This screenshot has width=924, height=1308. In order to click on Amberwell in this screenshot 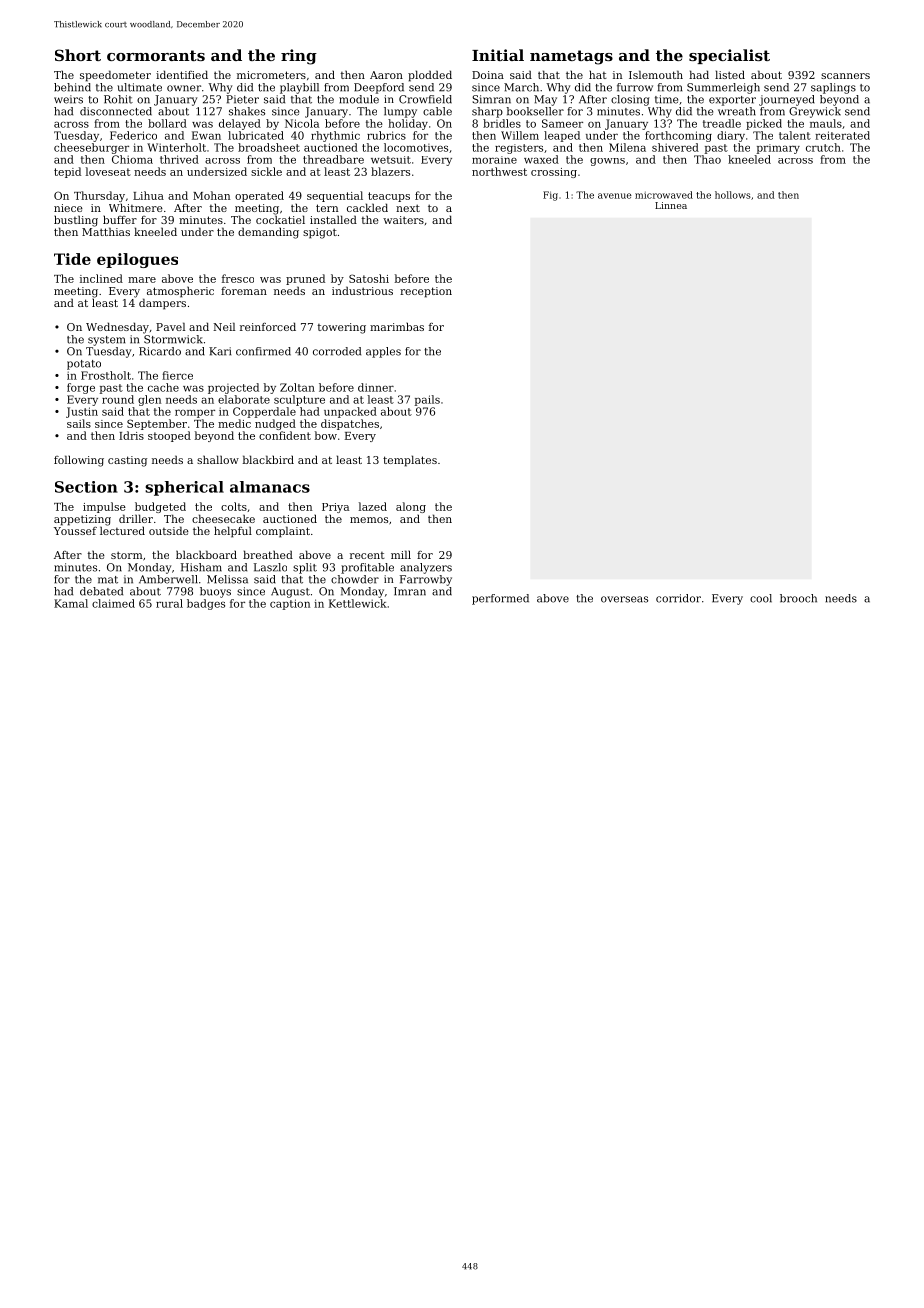, I will do `click(168, 579)`.
